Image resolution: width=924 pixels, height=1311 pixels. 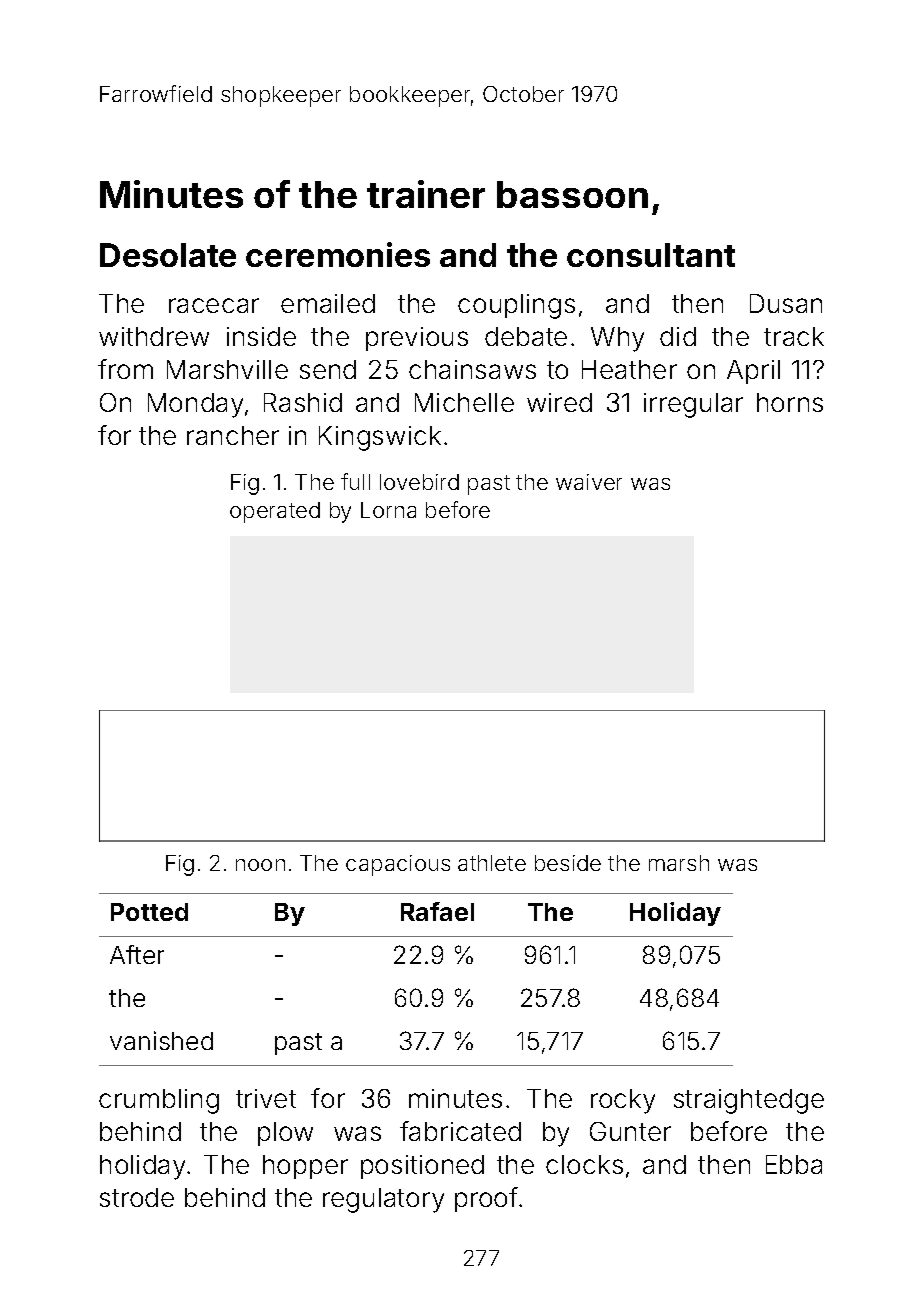 What do you see at coordinates (790, 402) in the page?
I see `horns` at bounding box center [790, 402].
